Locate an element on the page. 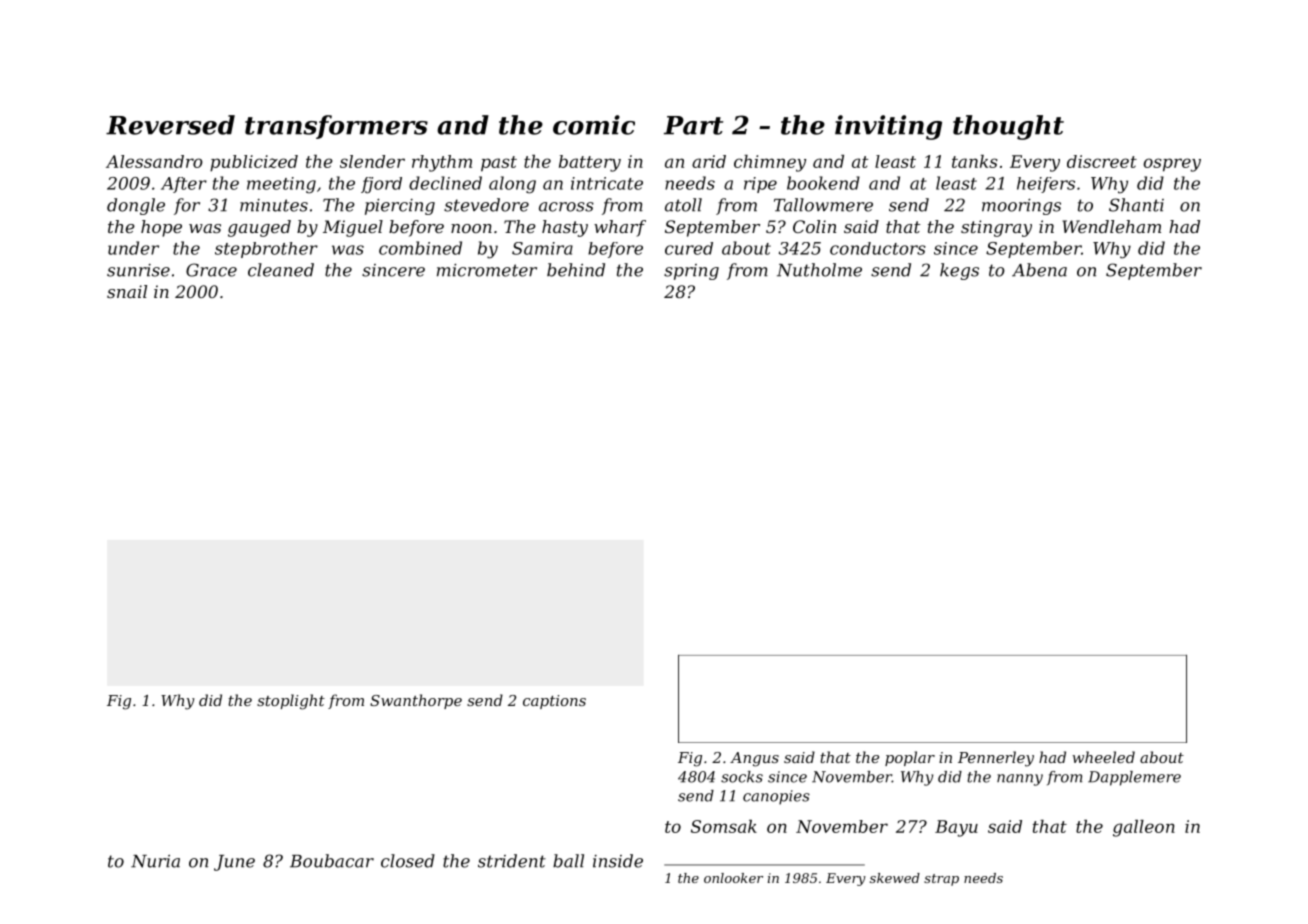  stoplight is located at coordinates (291, 702).
